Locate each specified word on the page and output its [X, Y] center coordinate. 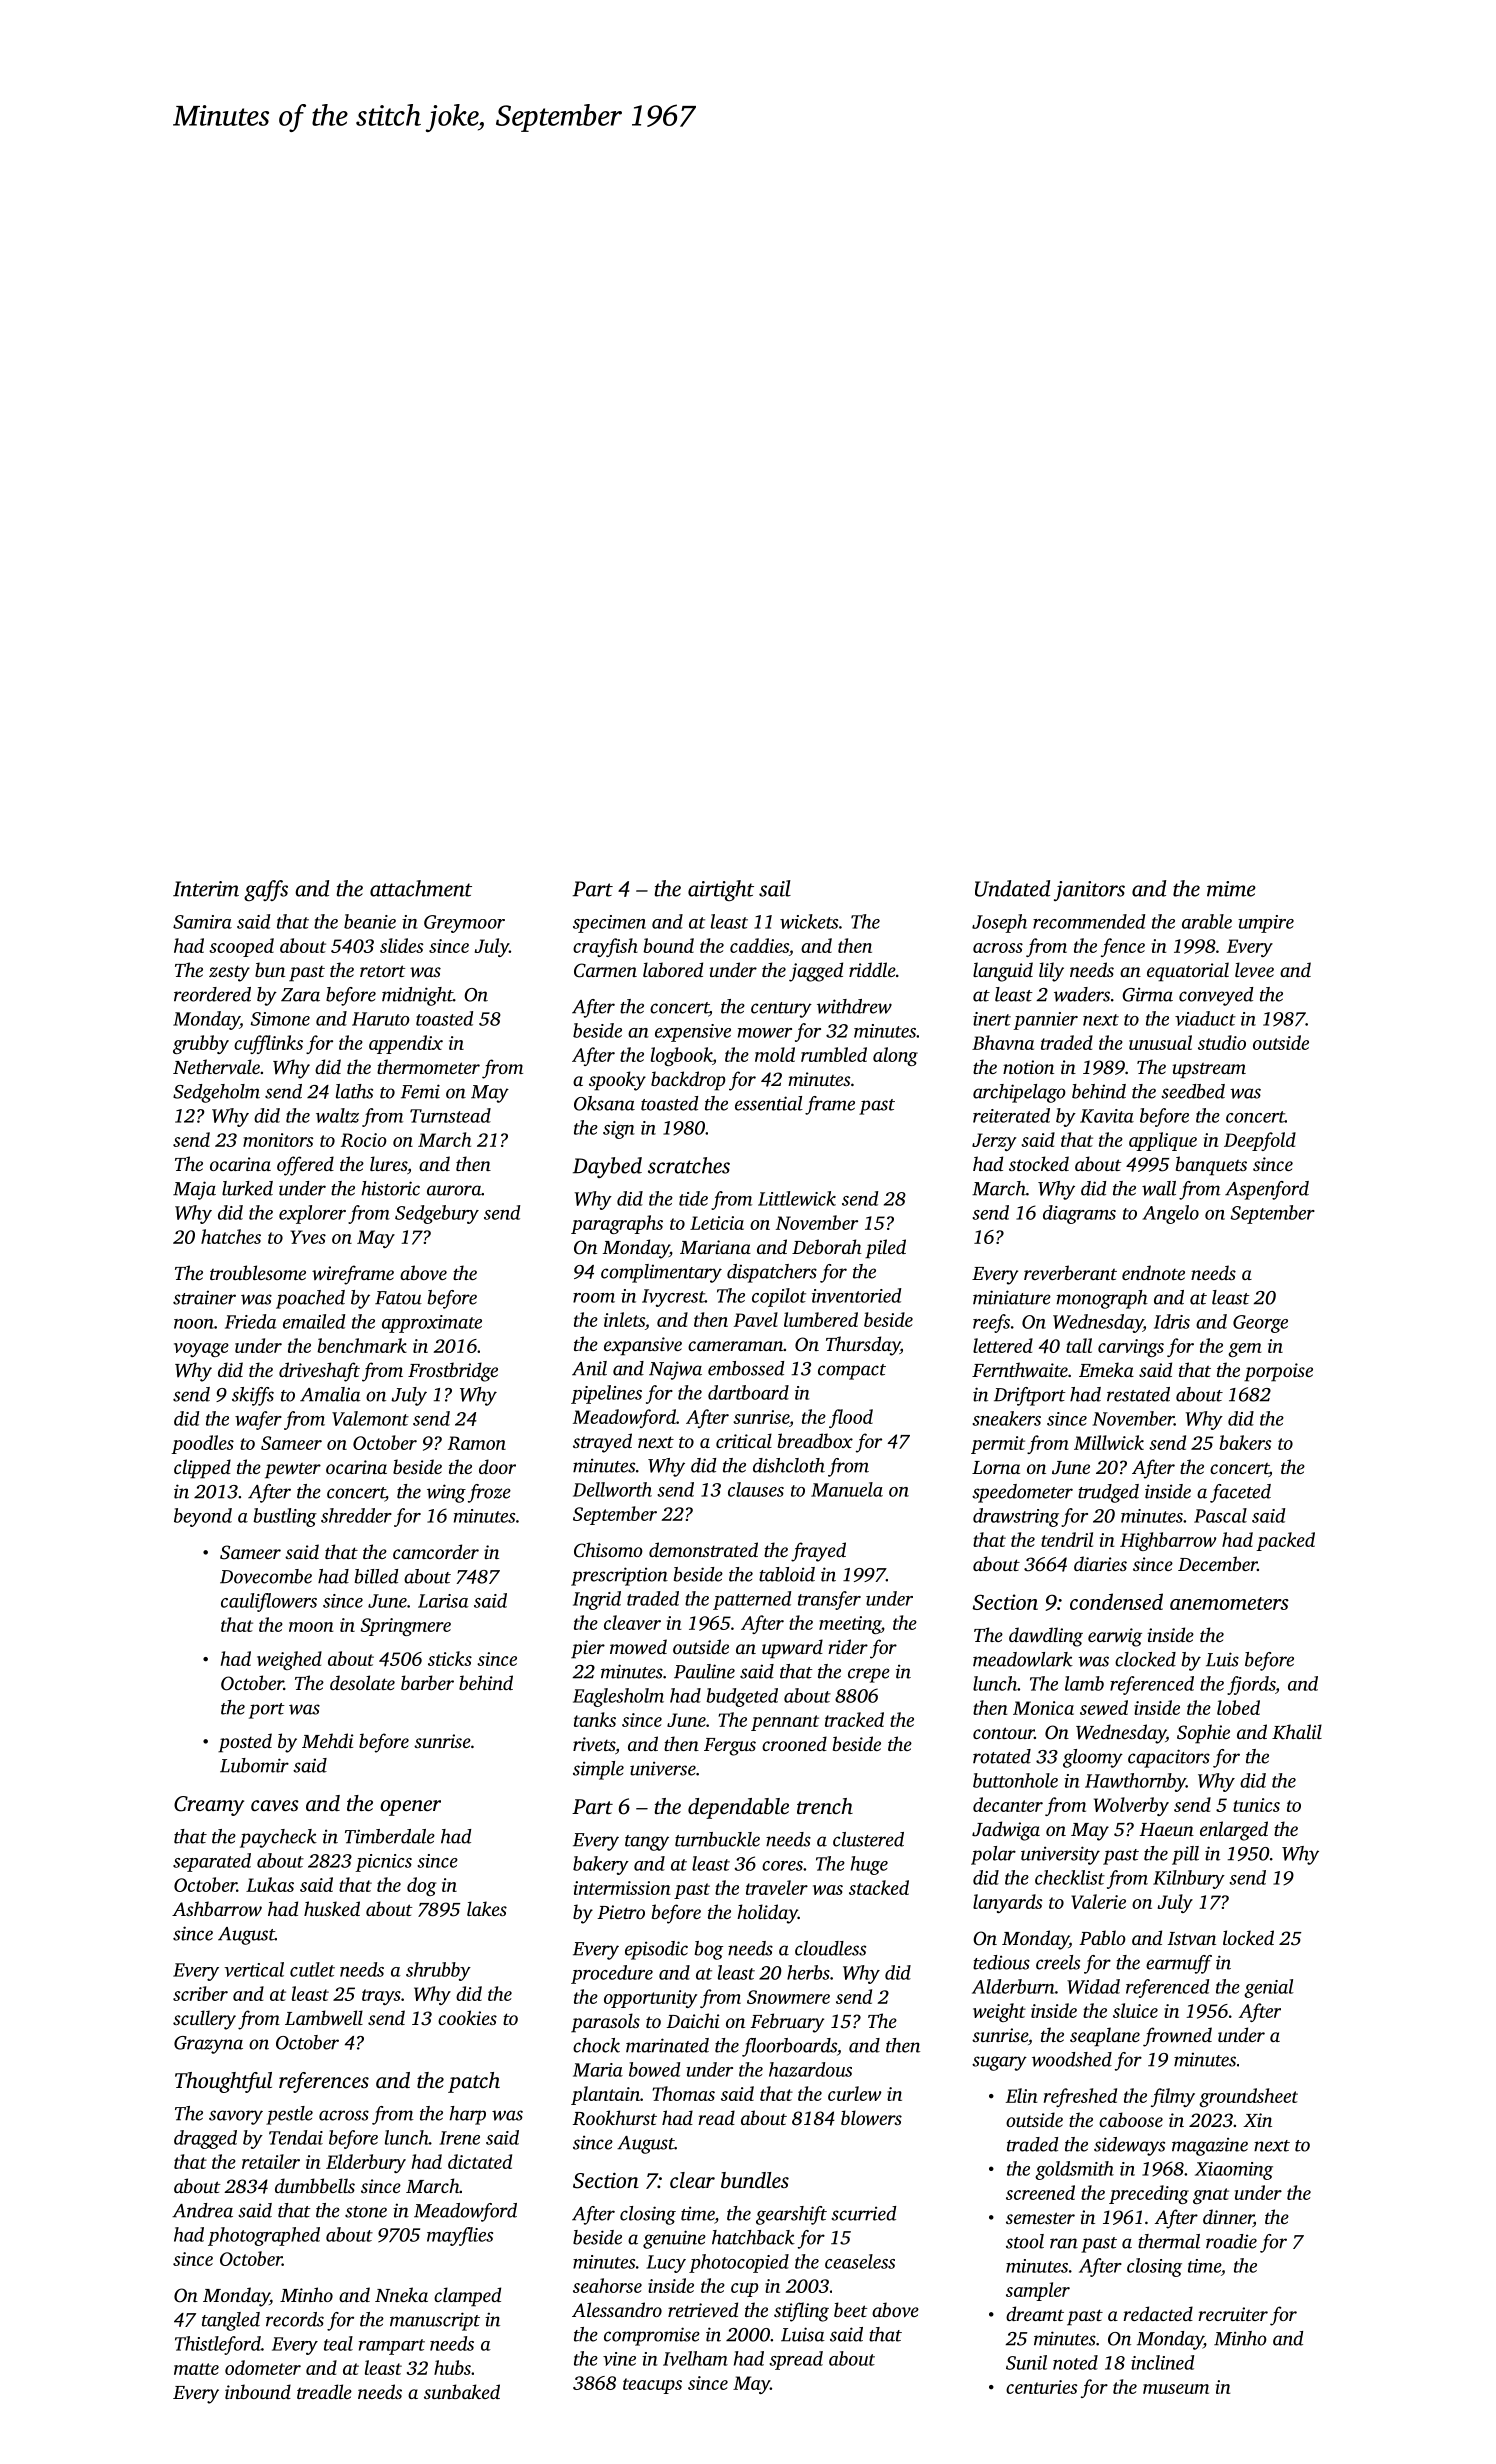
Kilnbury [1189, 1879]
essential [769, 1103]
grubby [201, 1044]
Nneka [401, 2294]
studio [1222, 1042]
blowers [871, 2117]
